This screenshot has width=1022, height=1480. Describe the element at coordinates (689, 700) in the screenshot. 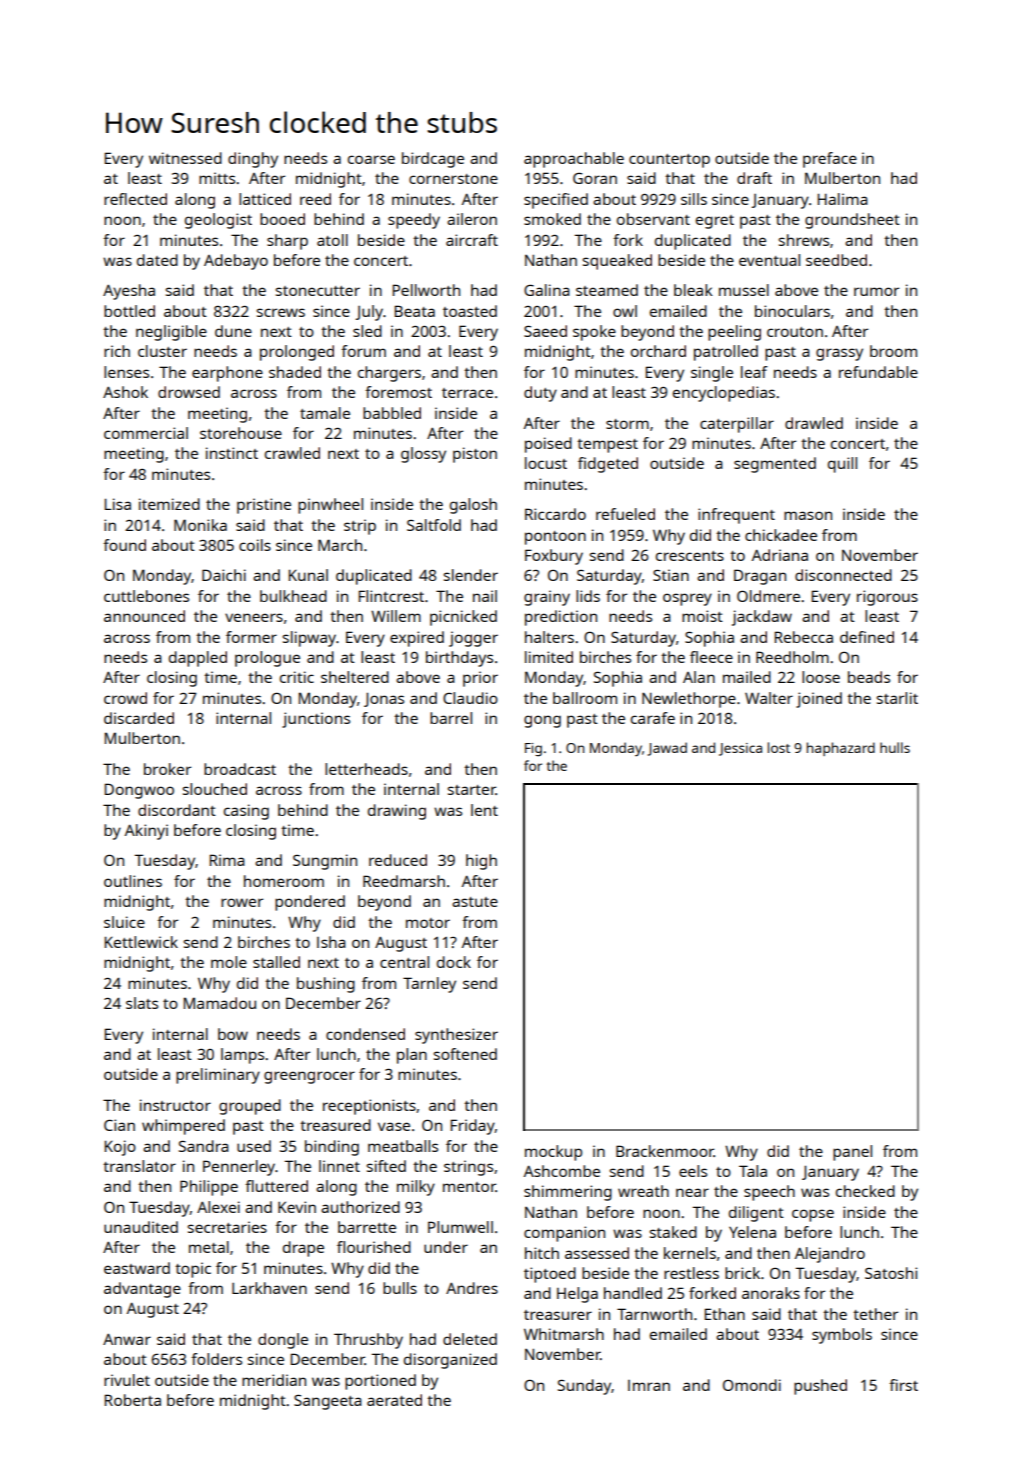

I see `Newlethorpe` at that location.
